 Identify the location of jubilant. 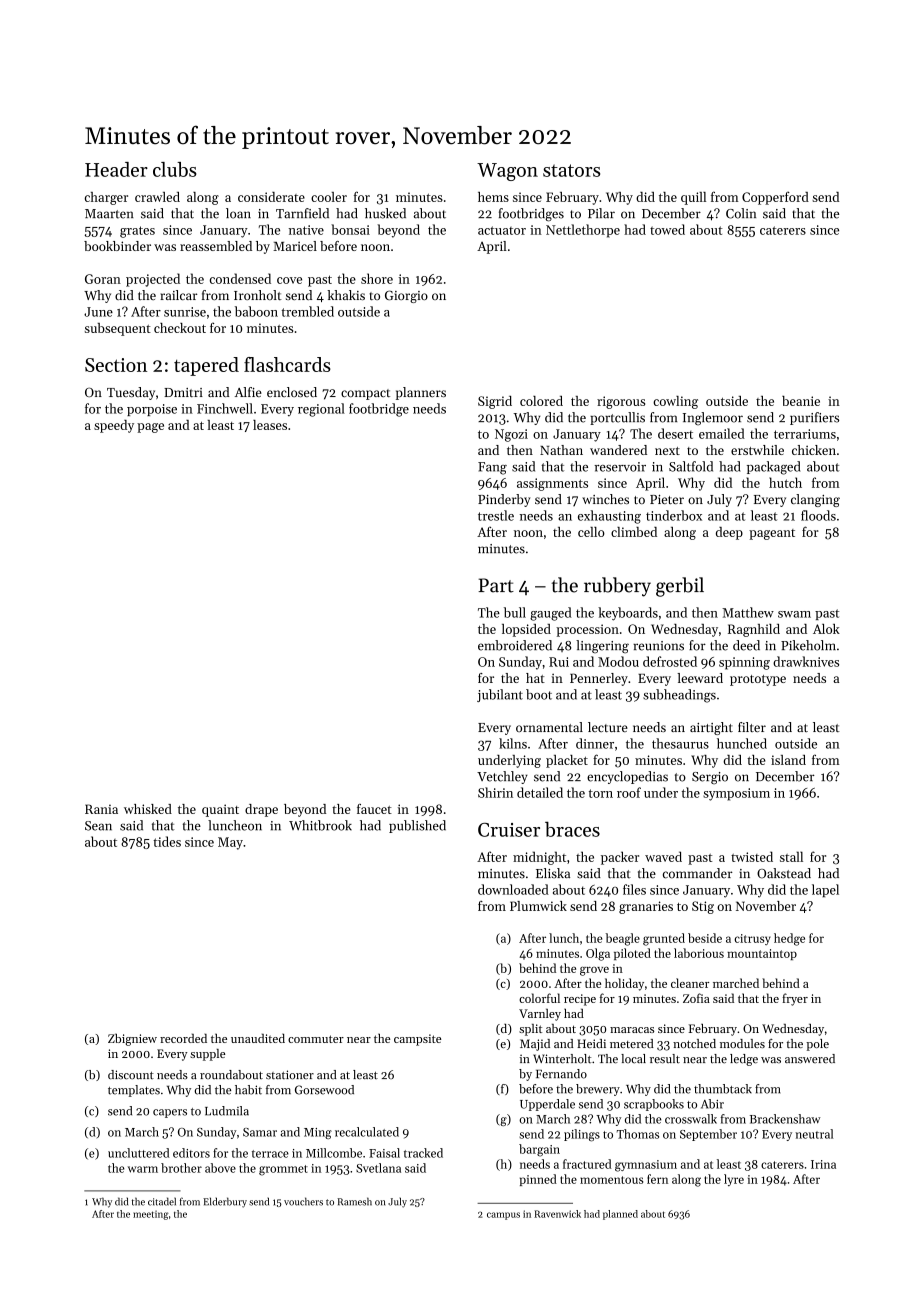
(500, 695).
